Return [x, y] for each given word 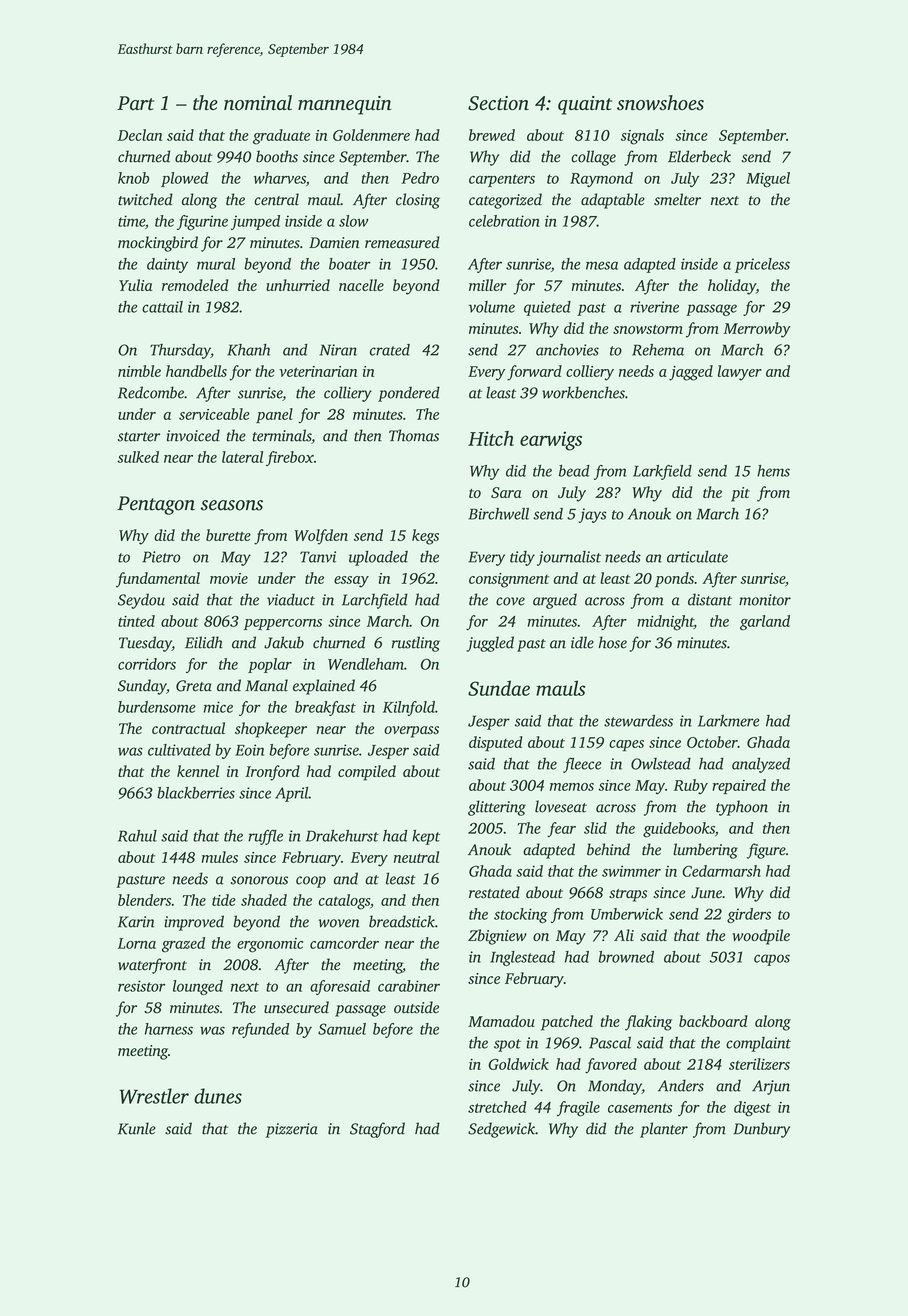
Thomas [414, 435]
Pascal [610, 1042]
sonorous [259, 880]
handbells [196, 371]
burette [228, 535]
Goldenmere [371, 135]
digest [752, 1109]
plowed [184, 179]
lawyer [740, 373]
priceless [762, 265]
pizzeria [292, 1130]
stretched [497, 1107]
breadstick [402, 921]
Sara [506, 492]
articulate [697, 556]
